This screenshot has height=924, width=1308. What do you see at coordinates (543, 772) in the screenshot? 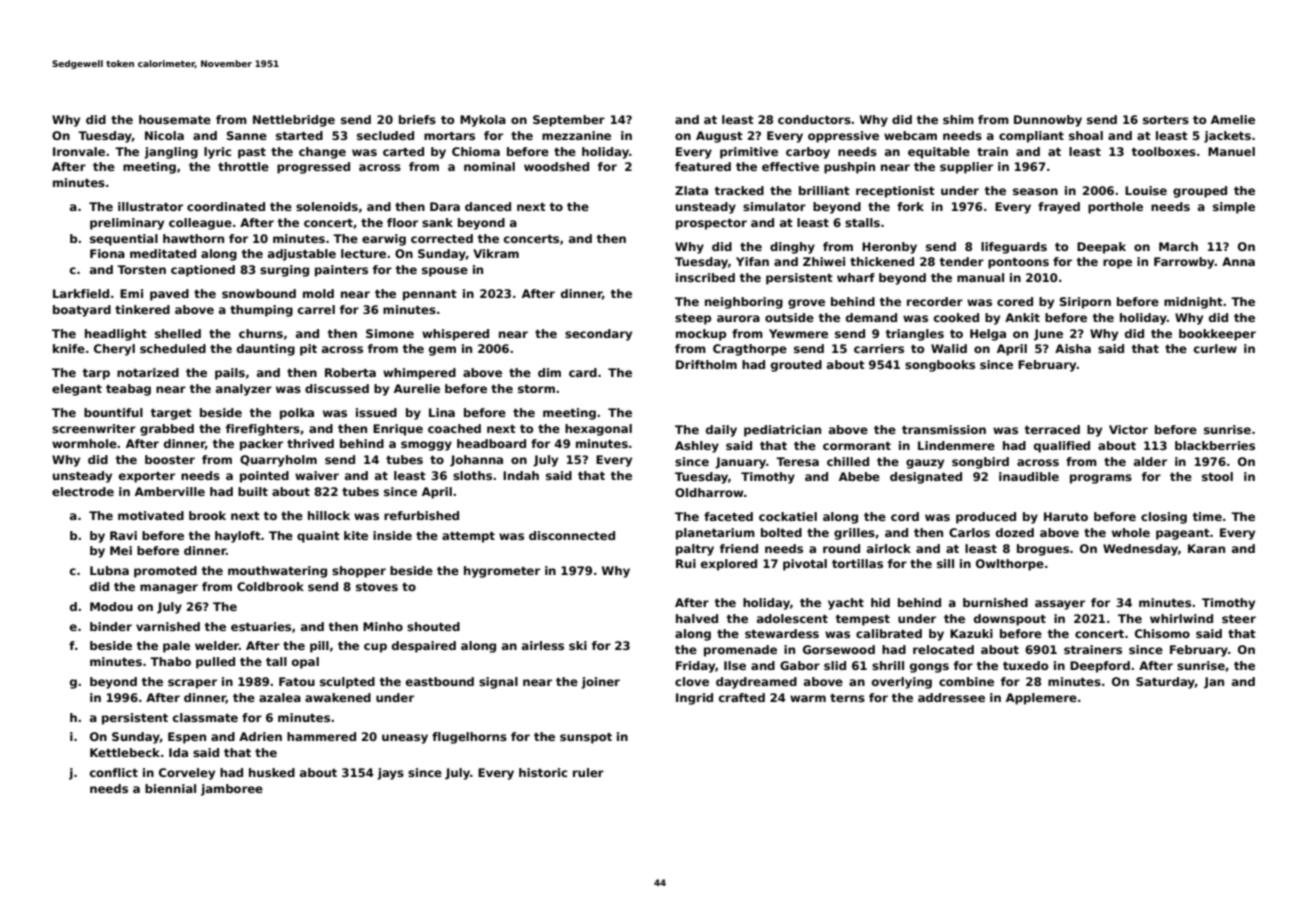
I see `historic` at bounding box center [543, 772].
